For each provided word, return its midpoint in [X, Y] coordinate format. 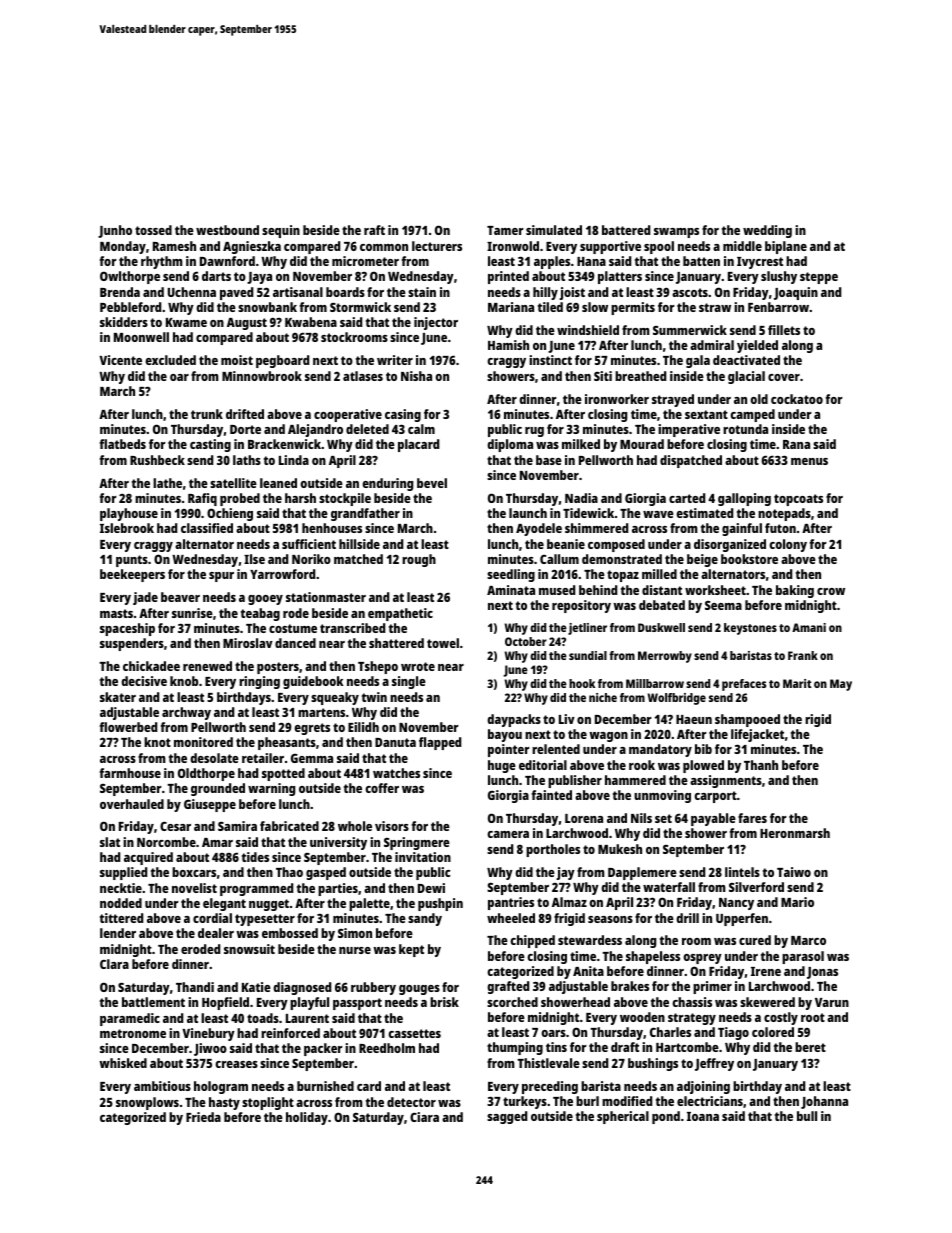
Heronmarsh [795, 833]
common [384, 247]
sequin [281, 231]
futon [780, 528]
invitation [423, 857]
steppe [819, 278]
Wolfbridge [677, 699]
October [526, 641]
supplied [123, 873]
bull [807, 1116]
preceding [550, 1087]
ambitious [162, 1086]
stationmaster [326, 597]
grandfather [365, 514]
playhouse [129, 514]
